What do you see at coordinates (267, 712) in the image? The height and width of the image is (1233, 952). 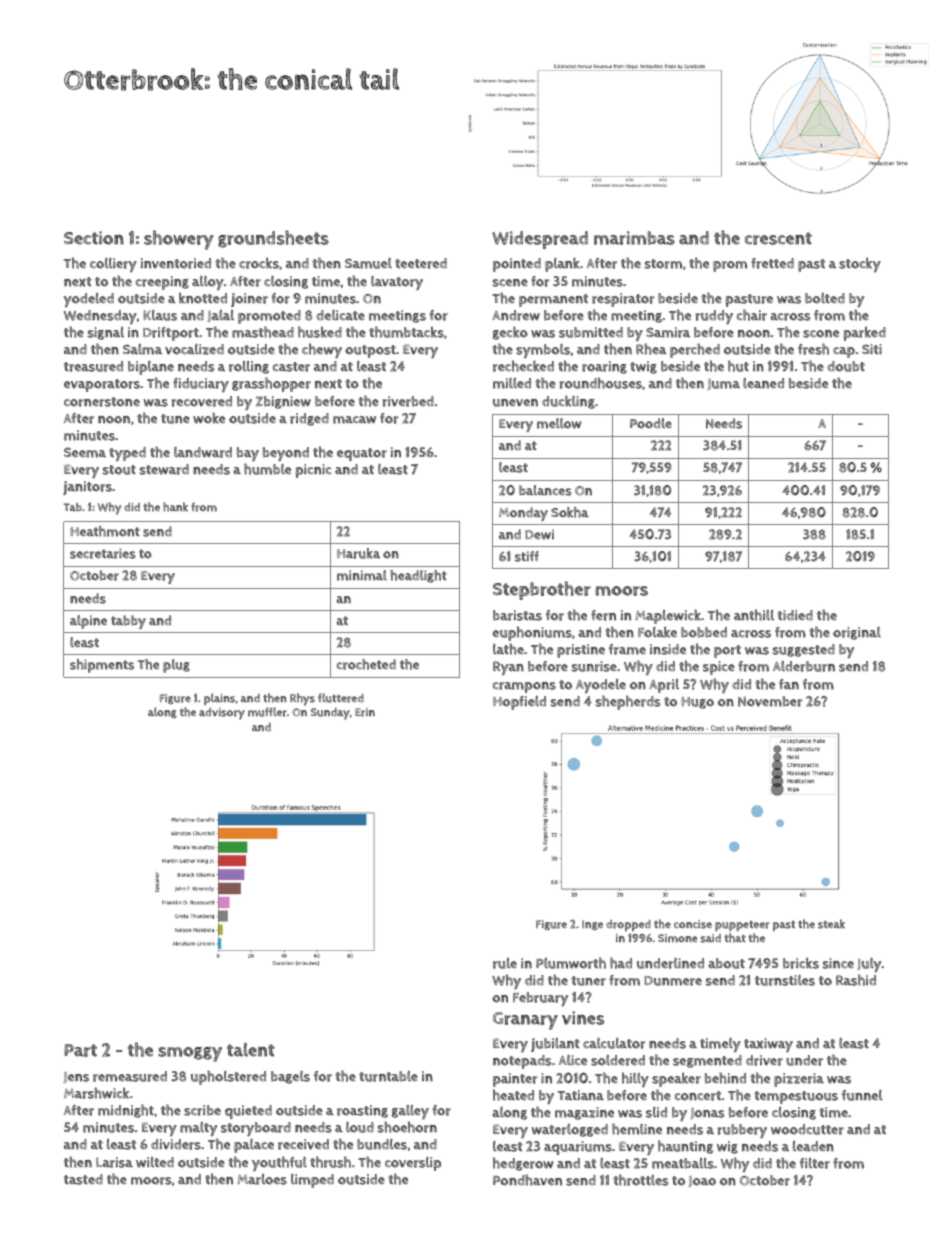 I see `muffler` at bounding box center [267, 712].
